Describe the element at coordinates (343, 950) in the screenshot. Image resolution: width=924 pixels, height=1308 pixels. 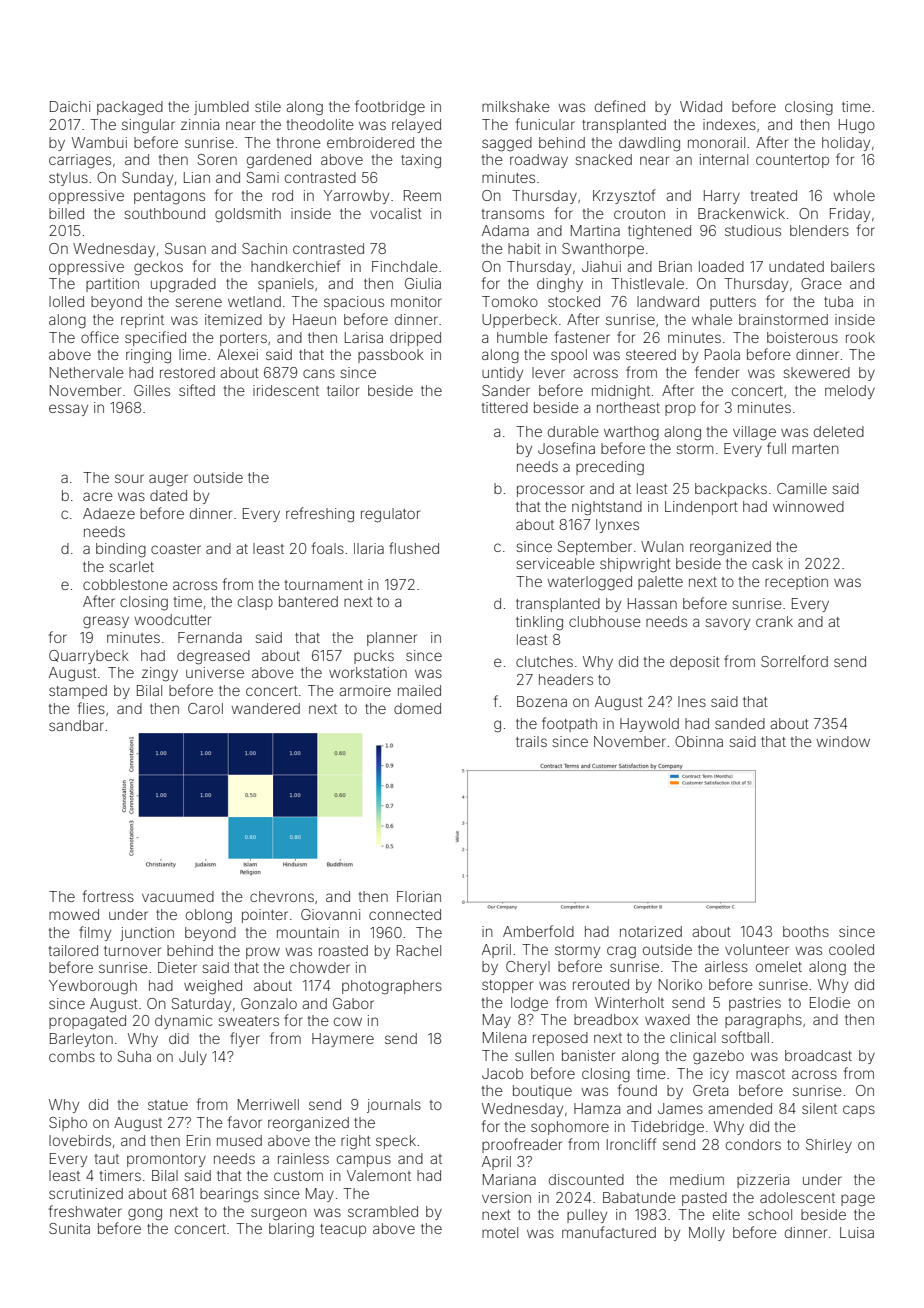
I see `roasted` at that location.
